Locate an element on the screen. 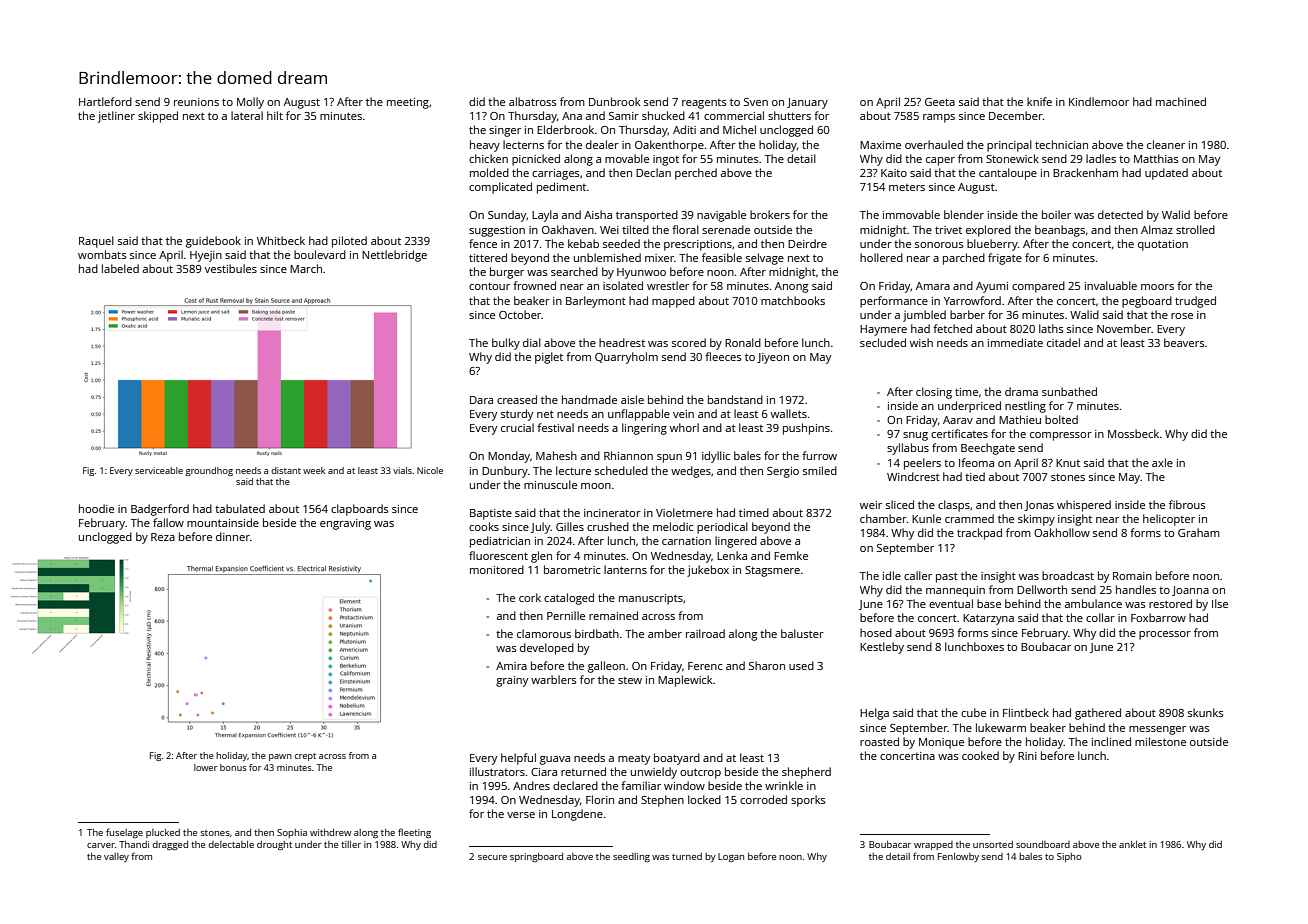  Sven is located at coordinates (756, 102).
